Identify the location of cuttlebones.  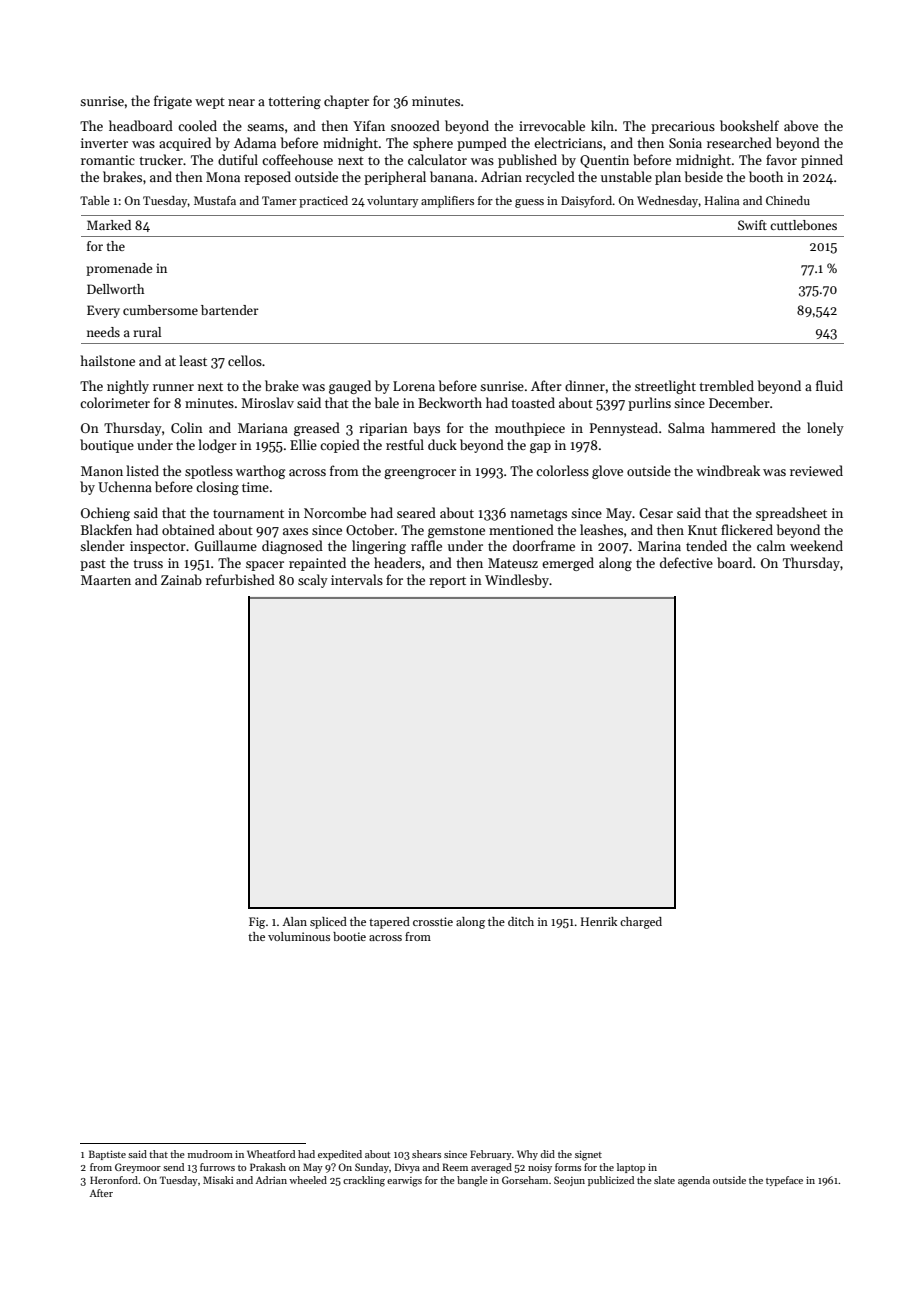
(803, 225).
